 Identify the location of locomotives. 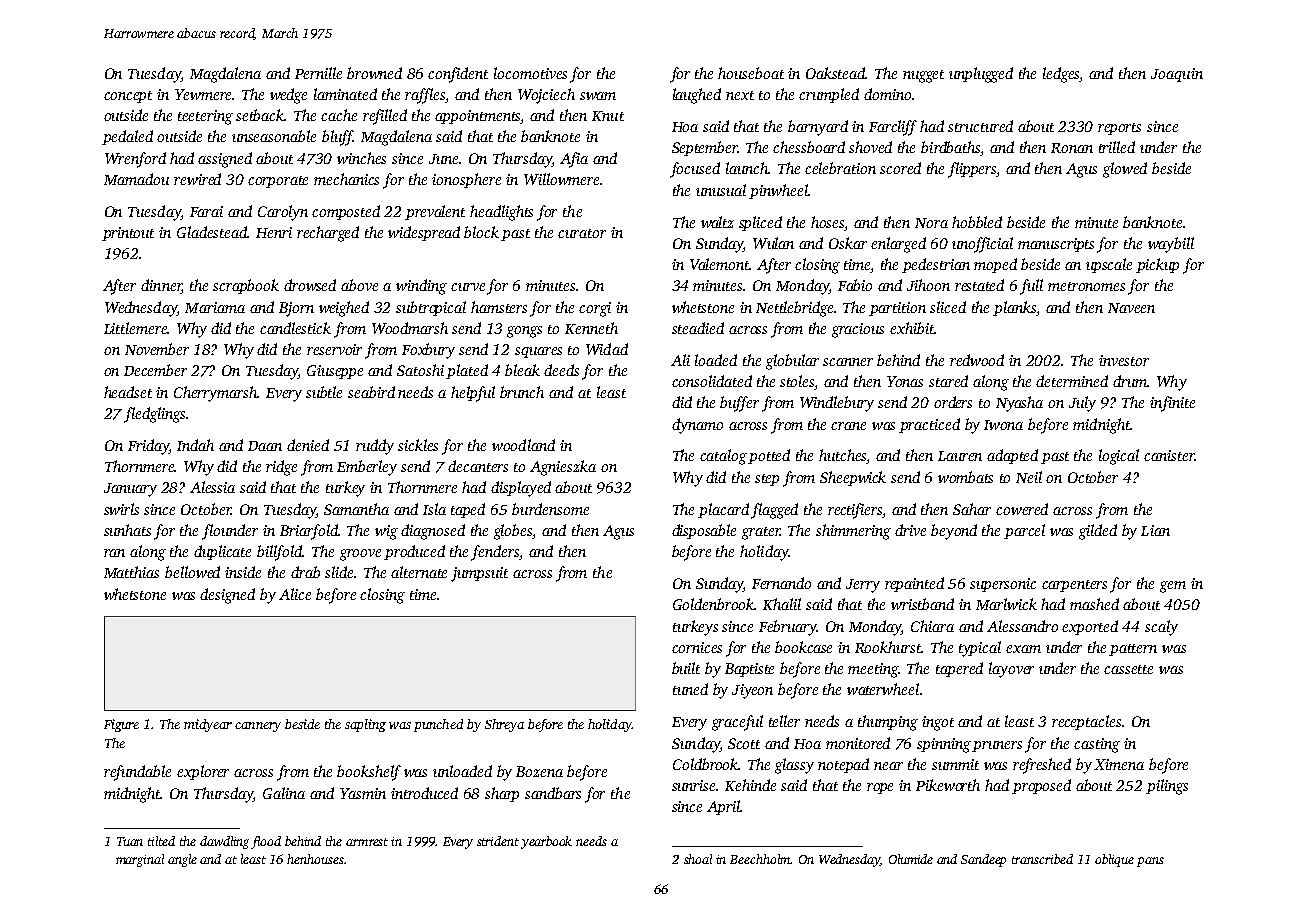
(530, 73).
